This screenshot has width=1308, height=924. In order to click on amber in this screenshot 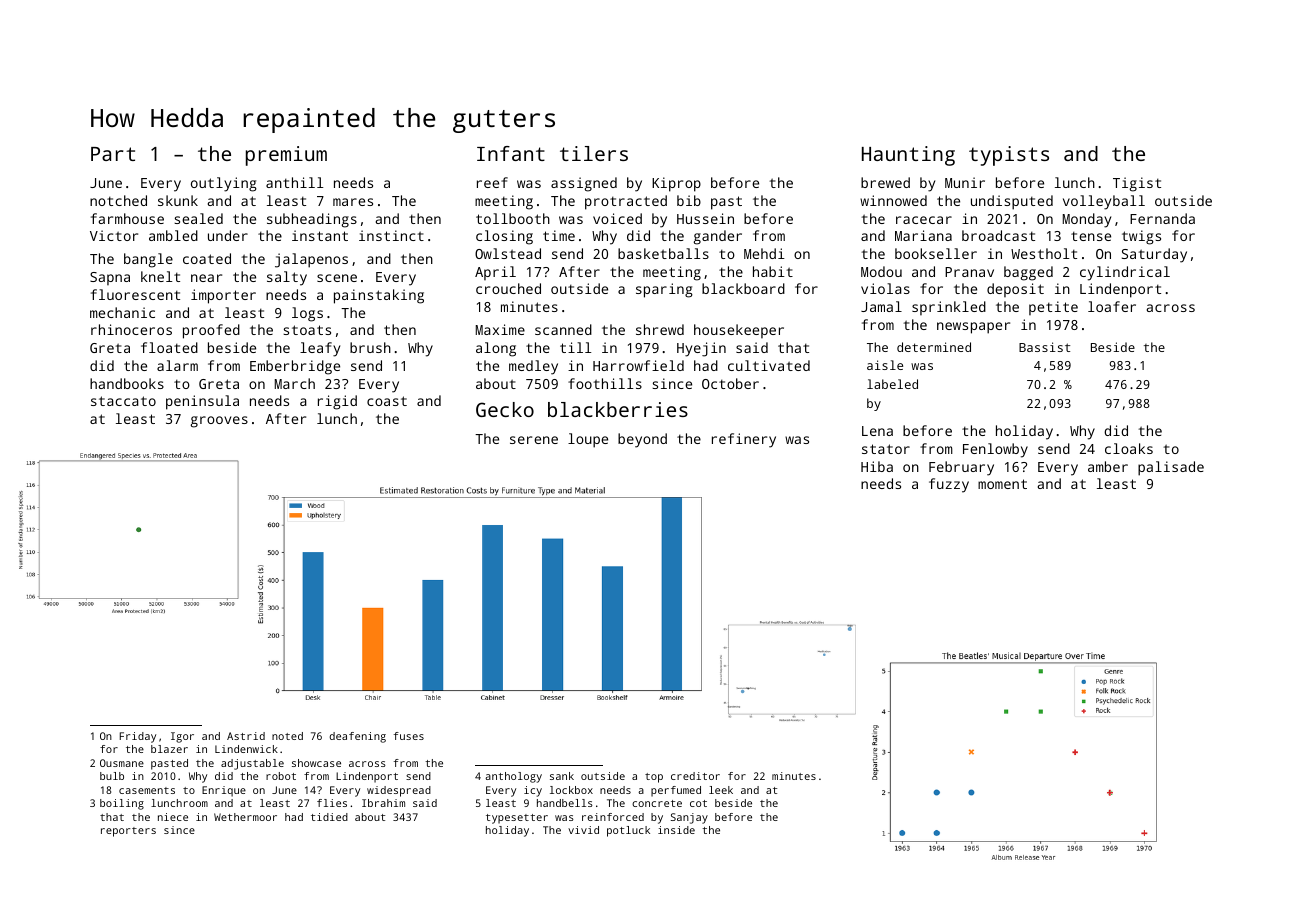, I will do `click(1108, 466)`.
